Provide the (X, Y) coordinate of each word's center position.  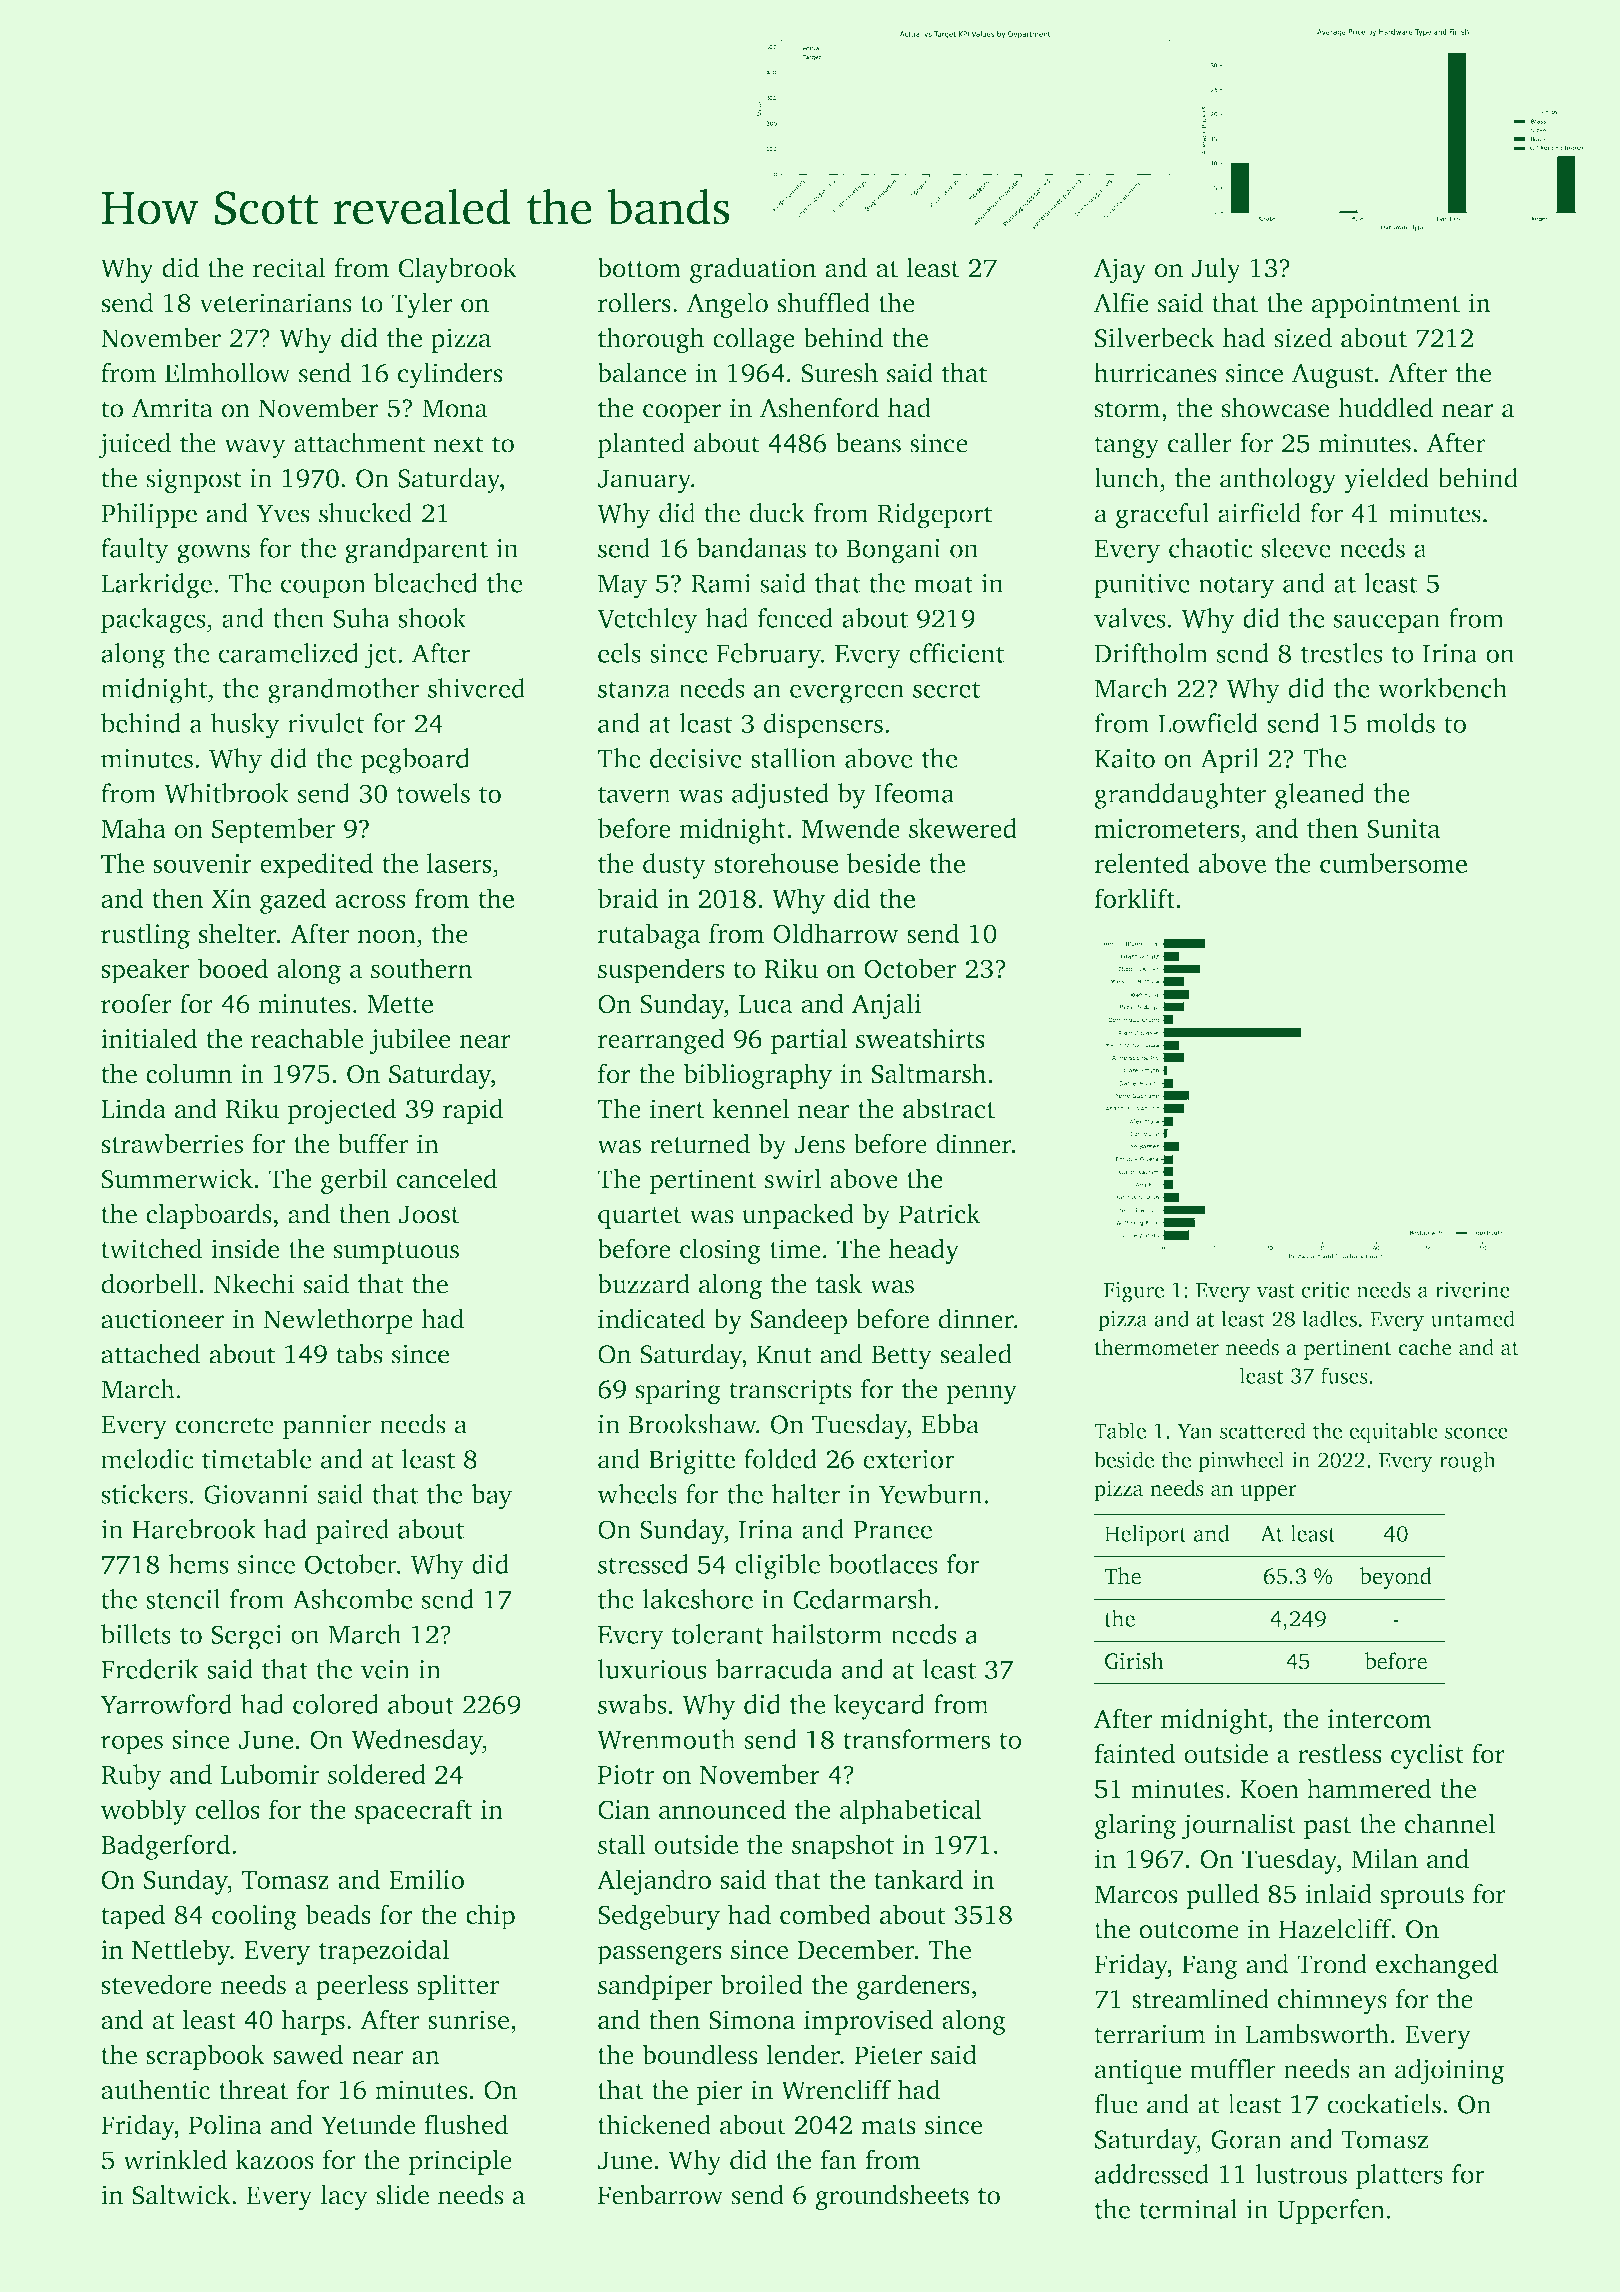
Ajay (1120, 270)
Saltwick (181, 2194)
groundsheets (892, 2197)
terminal (1188, 2209)
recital (289, 267)
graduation (753, 270)
